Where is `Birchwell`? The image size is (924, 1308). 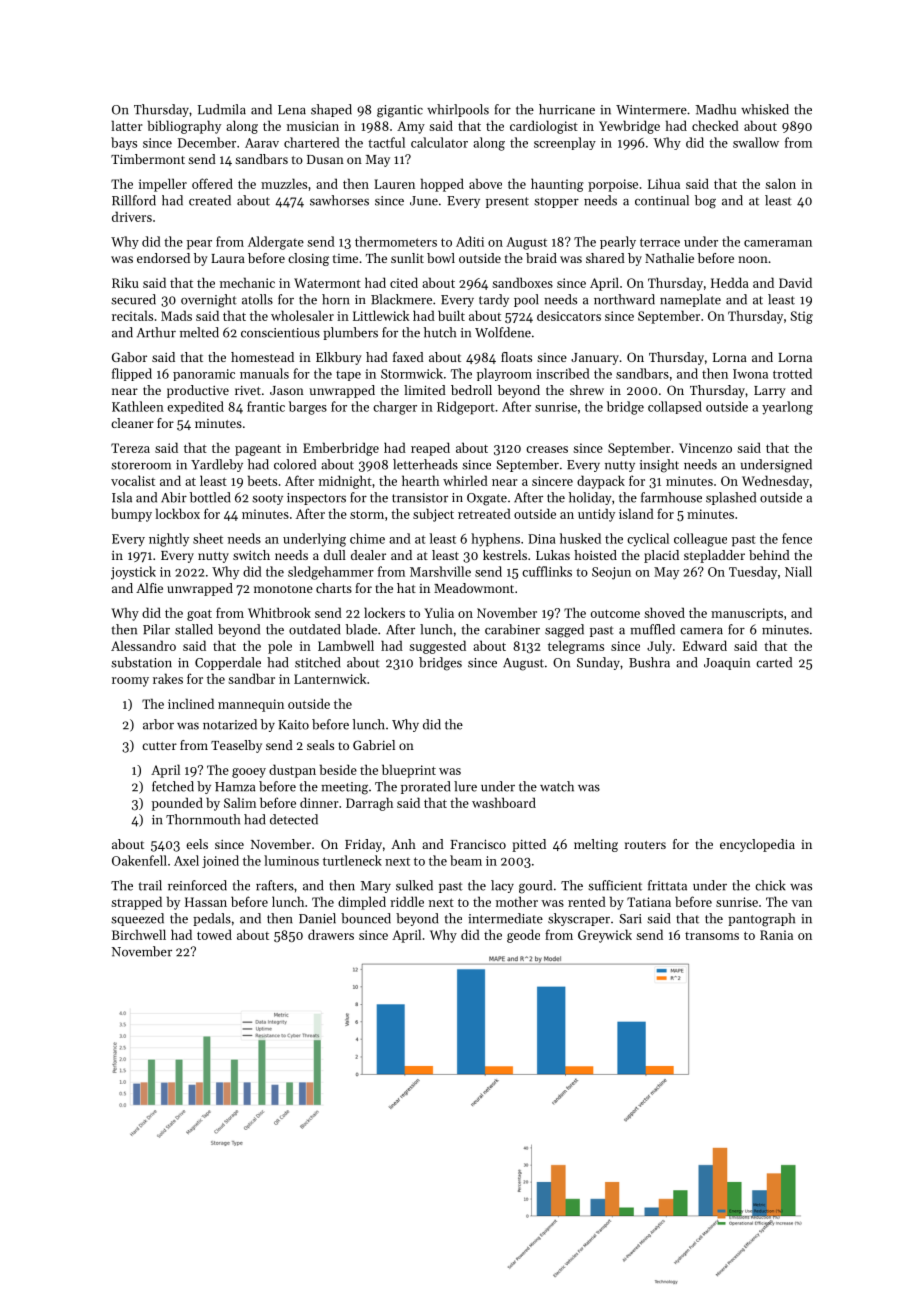 Birchwell is located at coordinates (139, 934).
